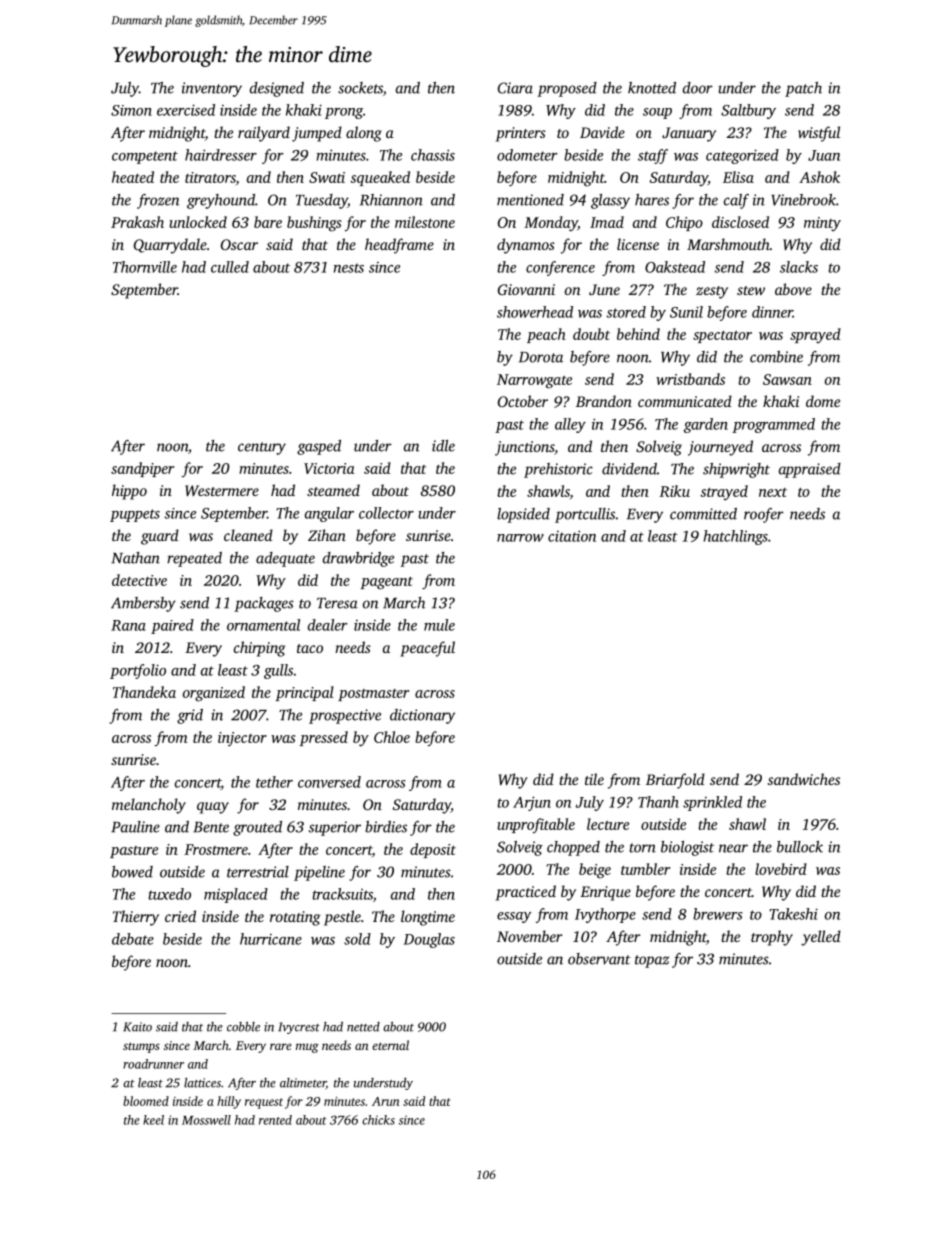 This screenshot has height=1233, width=952. I want to click on peaceful, so click(427, 649).
